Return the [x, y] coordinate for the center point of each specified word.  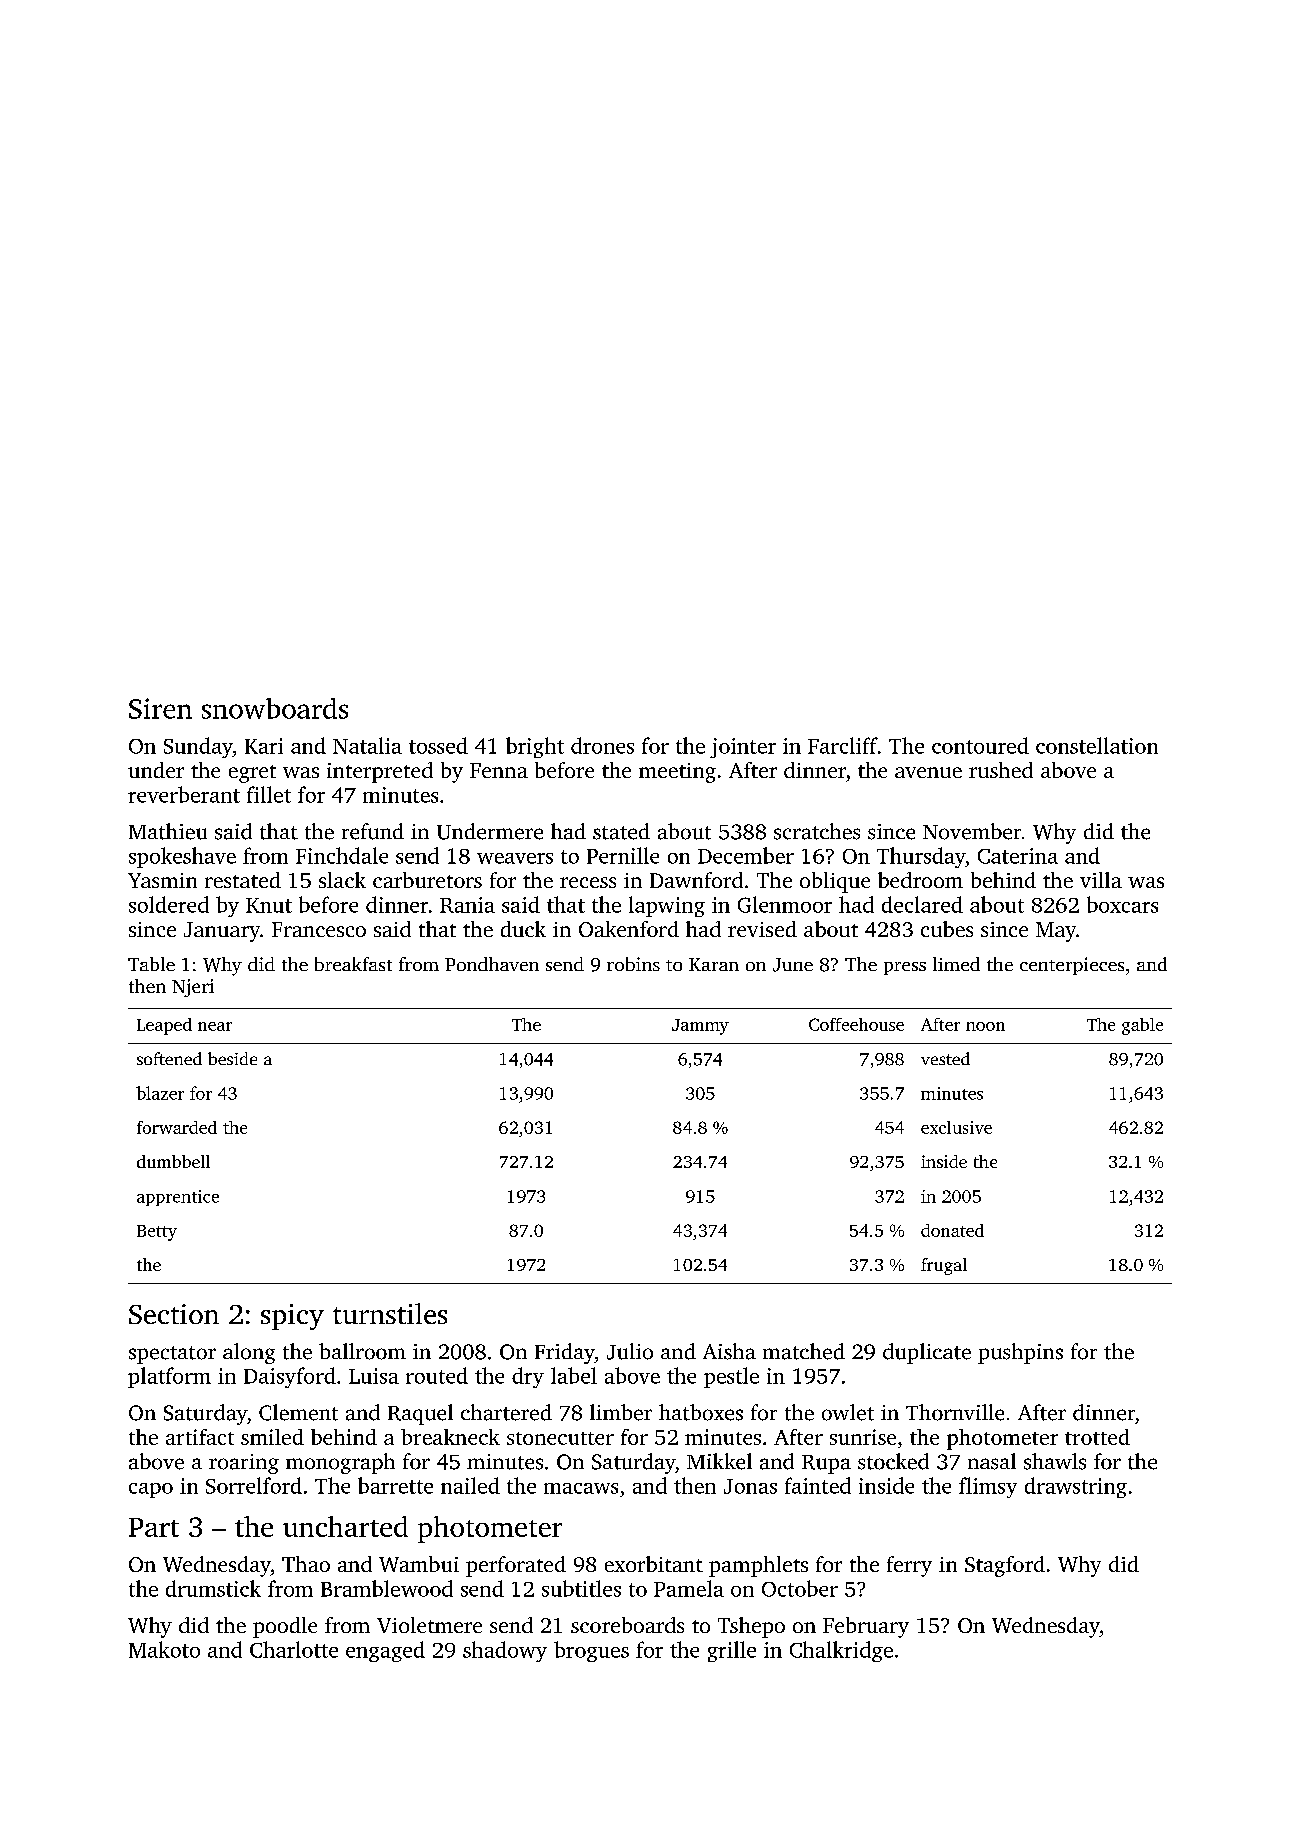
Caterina [1018, 856]
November [972, 831]
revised [762, 929]
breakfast [353, 964]
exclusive [956, 1127]
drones [602, 745]
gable [1142, 1026]
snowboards [275, 708]
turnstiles [390, 1313]
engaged [385, 1651]
